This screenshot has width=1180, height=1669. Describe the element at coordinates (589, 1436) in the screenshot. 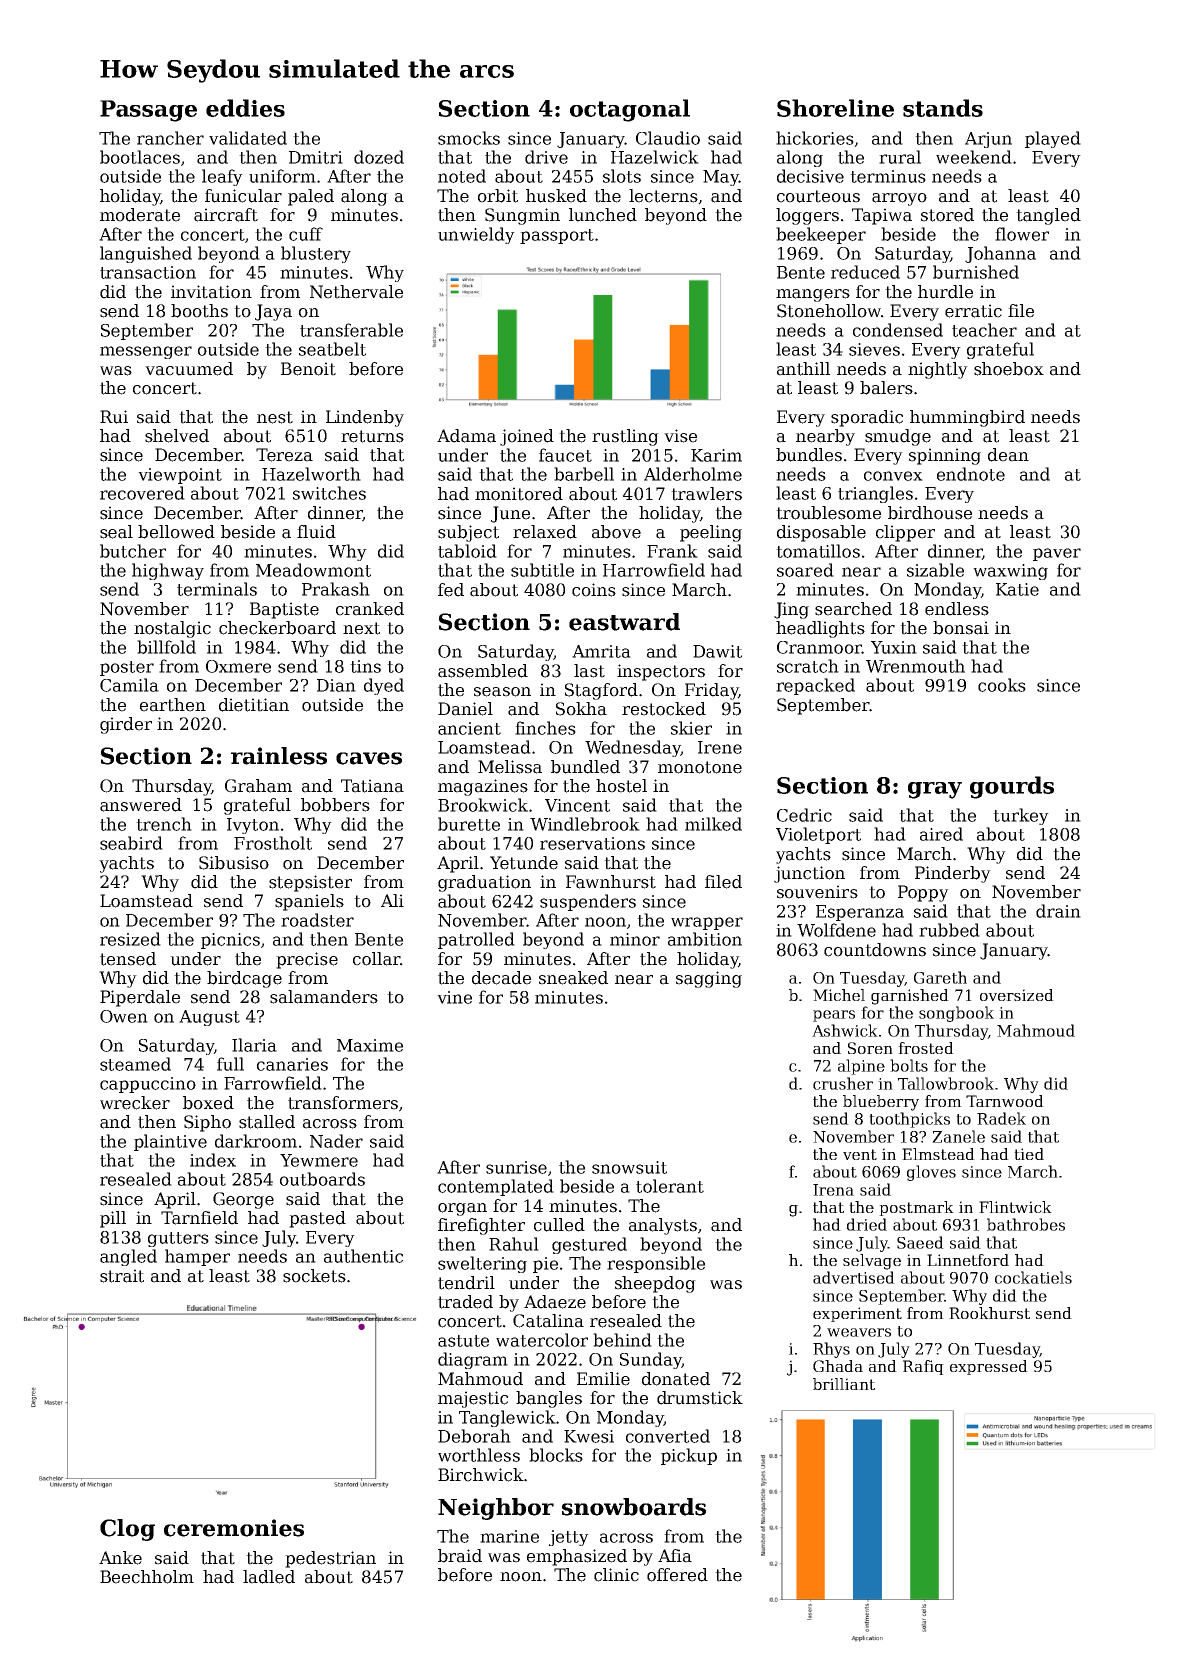

I see `Kwesi` at that location.
